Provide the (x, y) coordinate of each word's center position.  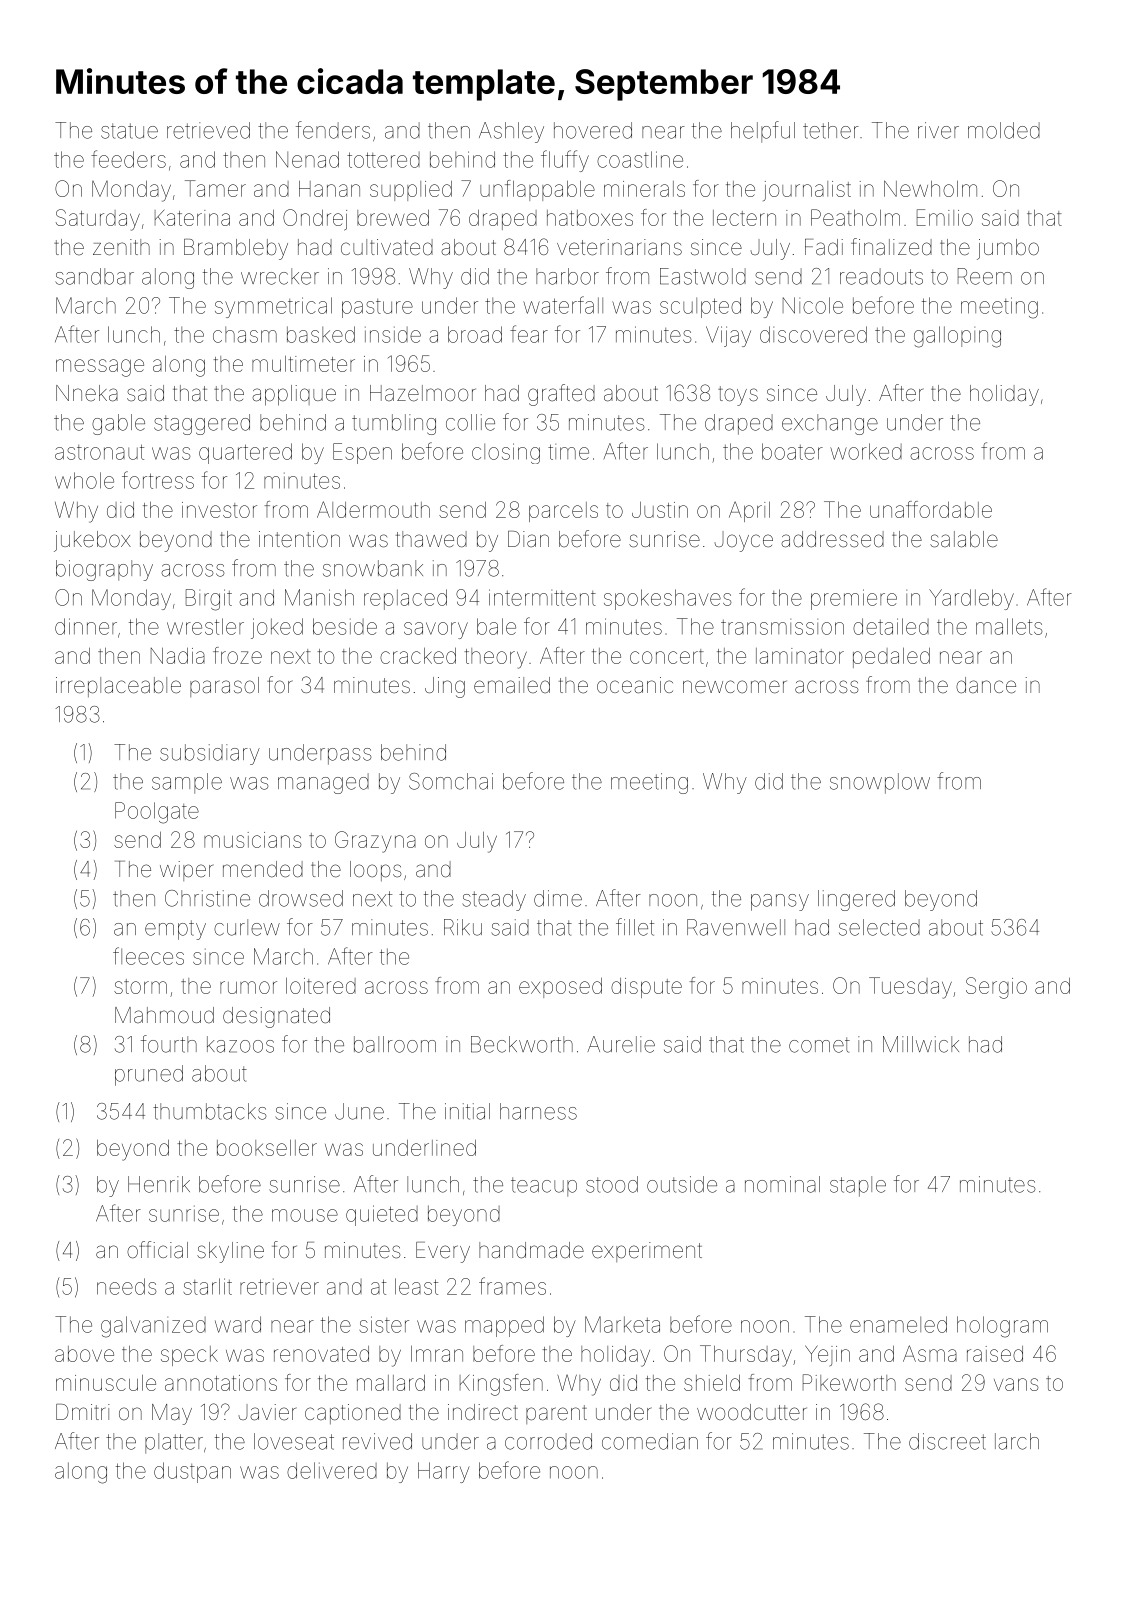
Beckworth (522, 1044)
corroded (548, 1441)
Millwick (921, 1044)
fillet (635, 927)
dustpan (192, 1472)
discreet (947, 1441)
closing (506, 453)
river (938, 130)
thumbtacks (210, 1111)
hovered (593, 130)
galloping (957, 337)
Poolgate (157, 813)
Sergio (996, 988)
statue (129, 131)
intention (299, 539)
